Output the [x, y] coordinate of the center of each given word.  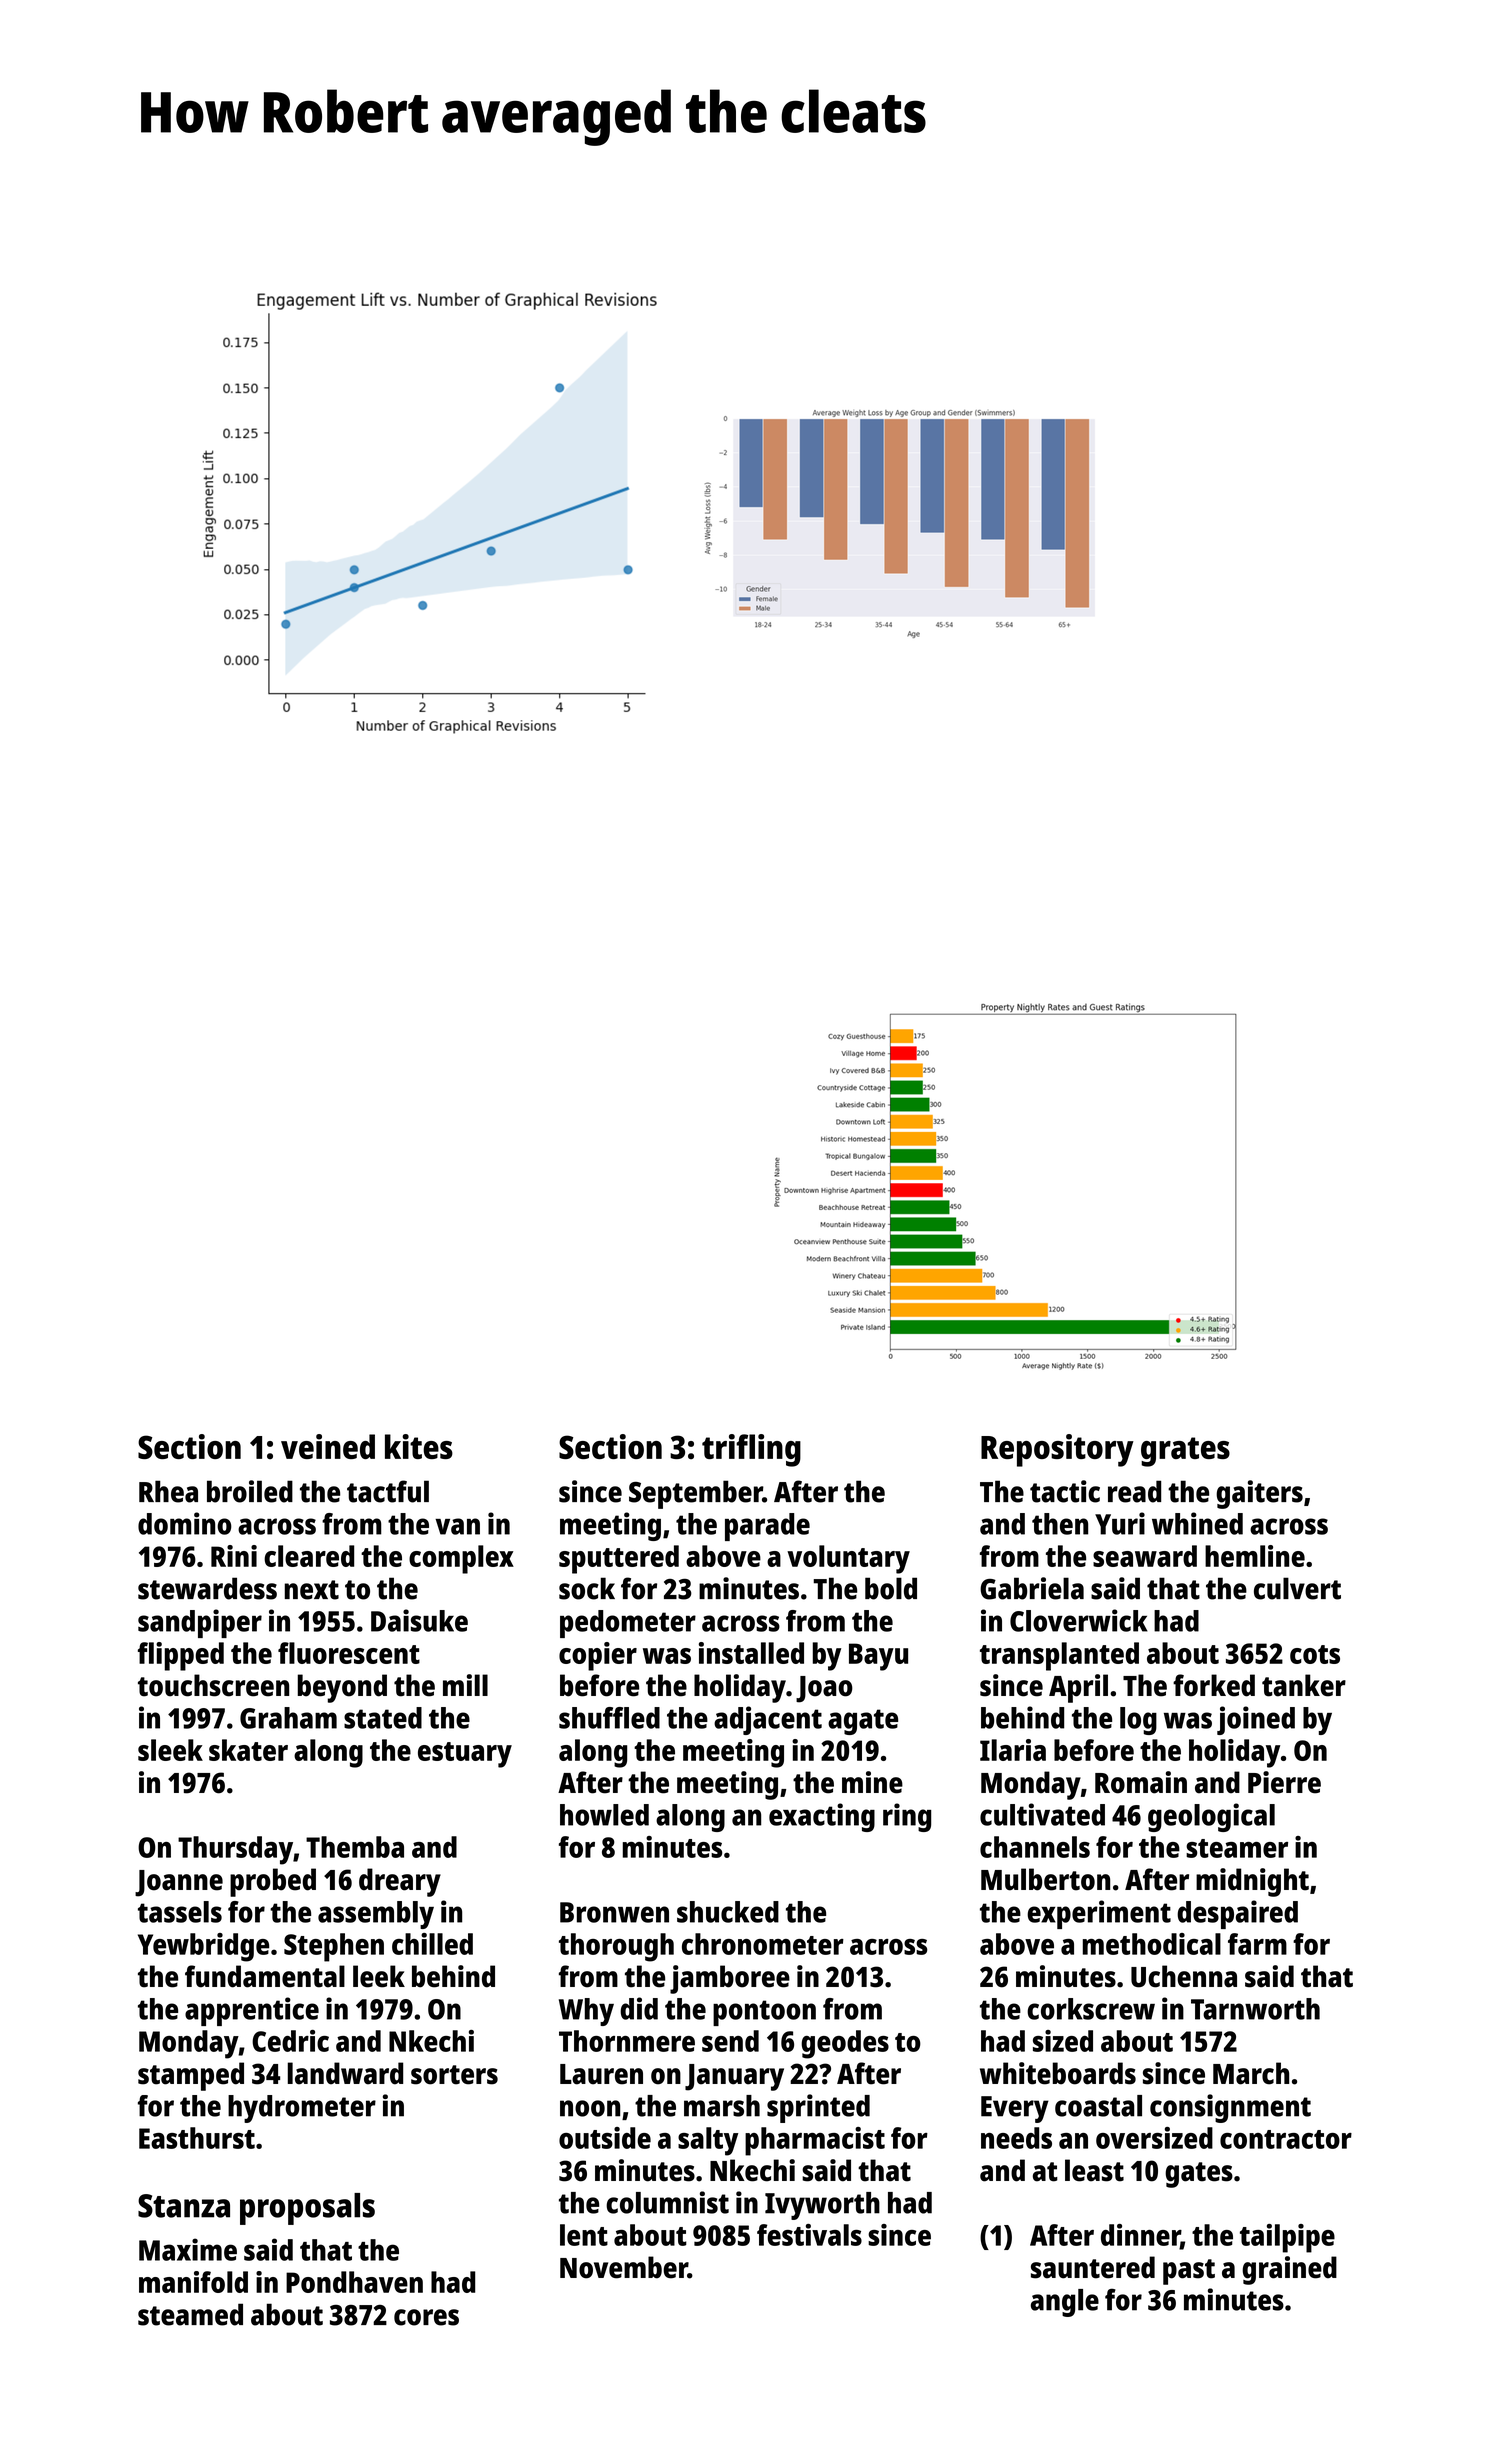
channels [1035, 1847]
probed [273, 1882]
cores [426, 2317]
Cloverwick [1079, 1620]
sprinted [818, 2108]
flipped [181, 1656]
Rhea [168, 1491]
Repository [1057, 1450]
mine [872, 1782]
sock [587, 1588]
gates [1199, 2175]
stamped [191, 2076]
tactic [1065, 1491]
